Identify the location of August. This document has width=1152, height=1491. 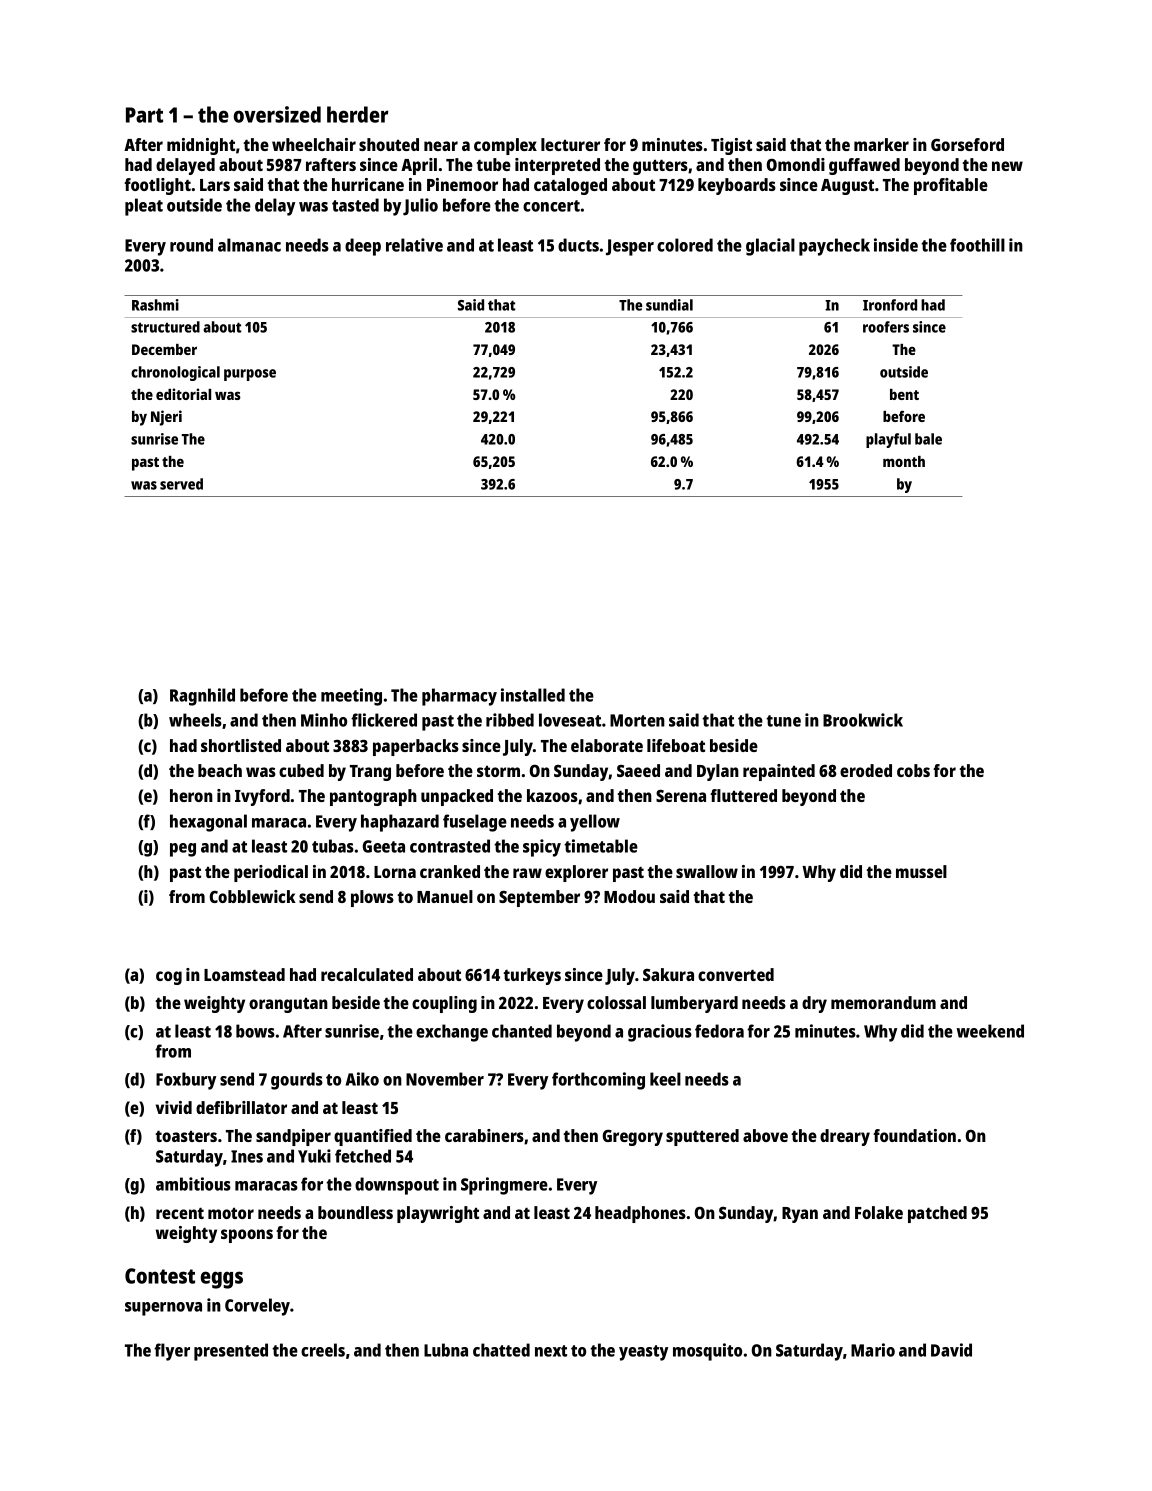
(847, 187).
